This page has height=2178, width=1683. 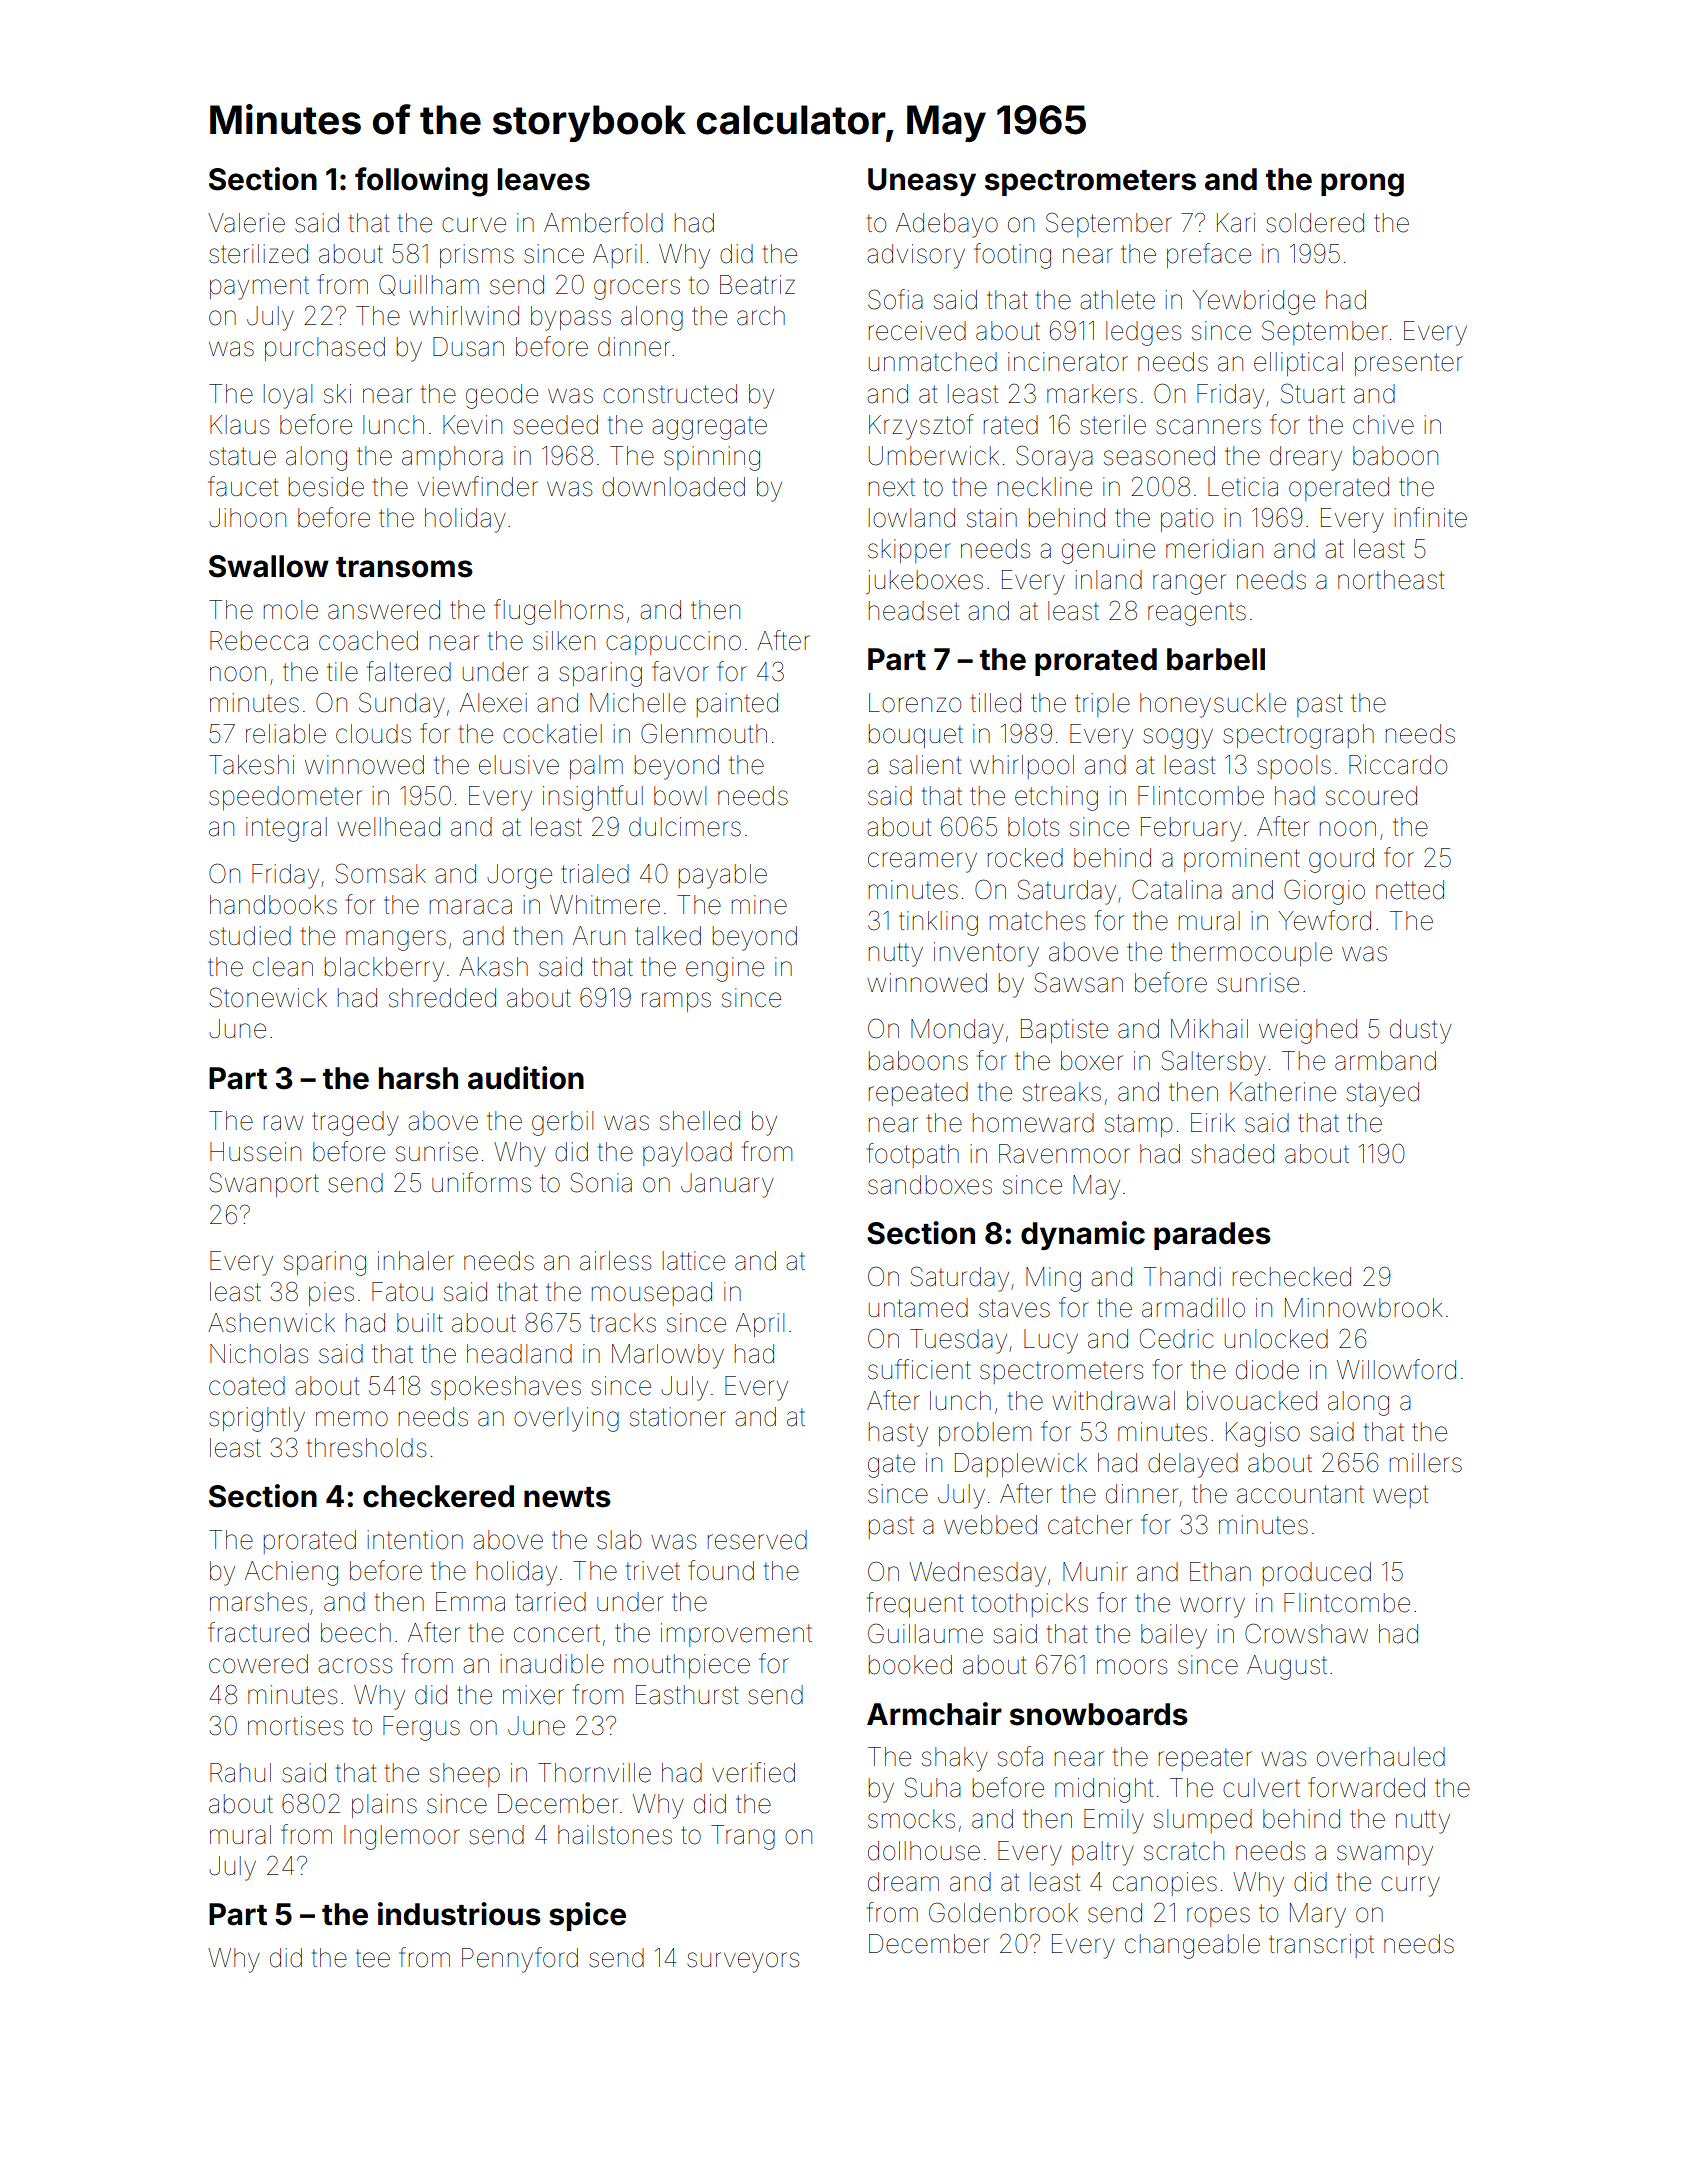 I want to click on barbell, so click(x=1216, y=659).
